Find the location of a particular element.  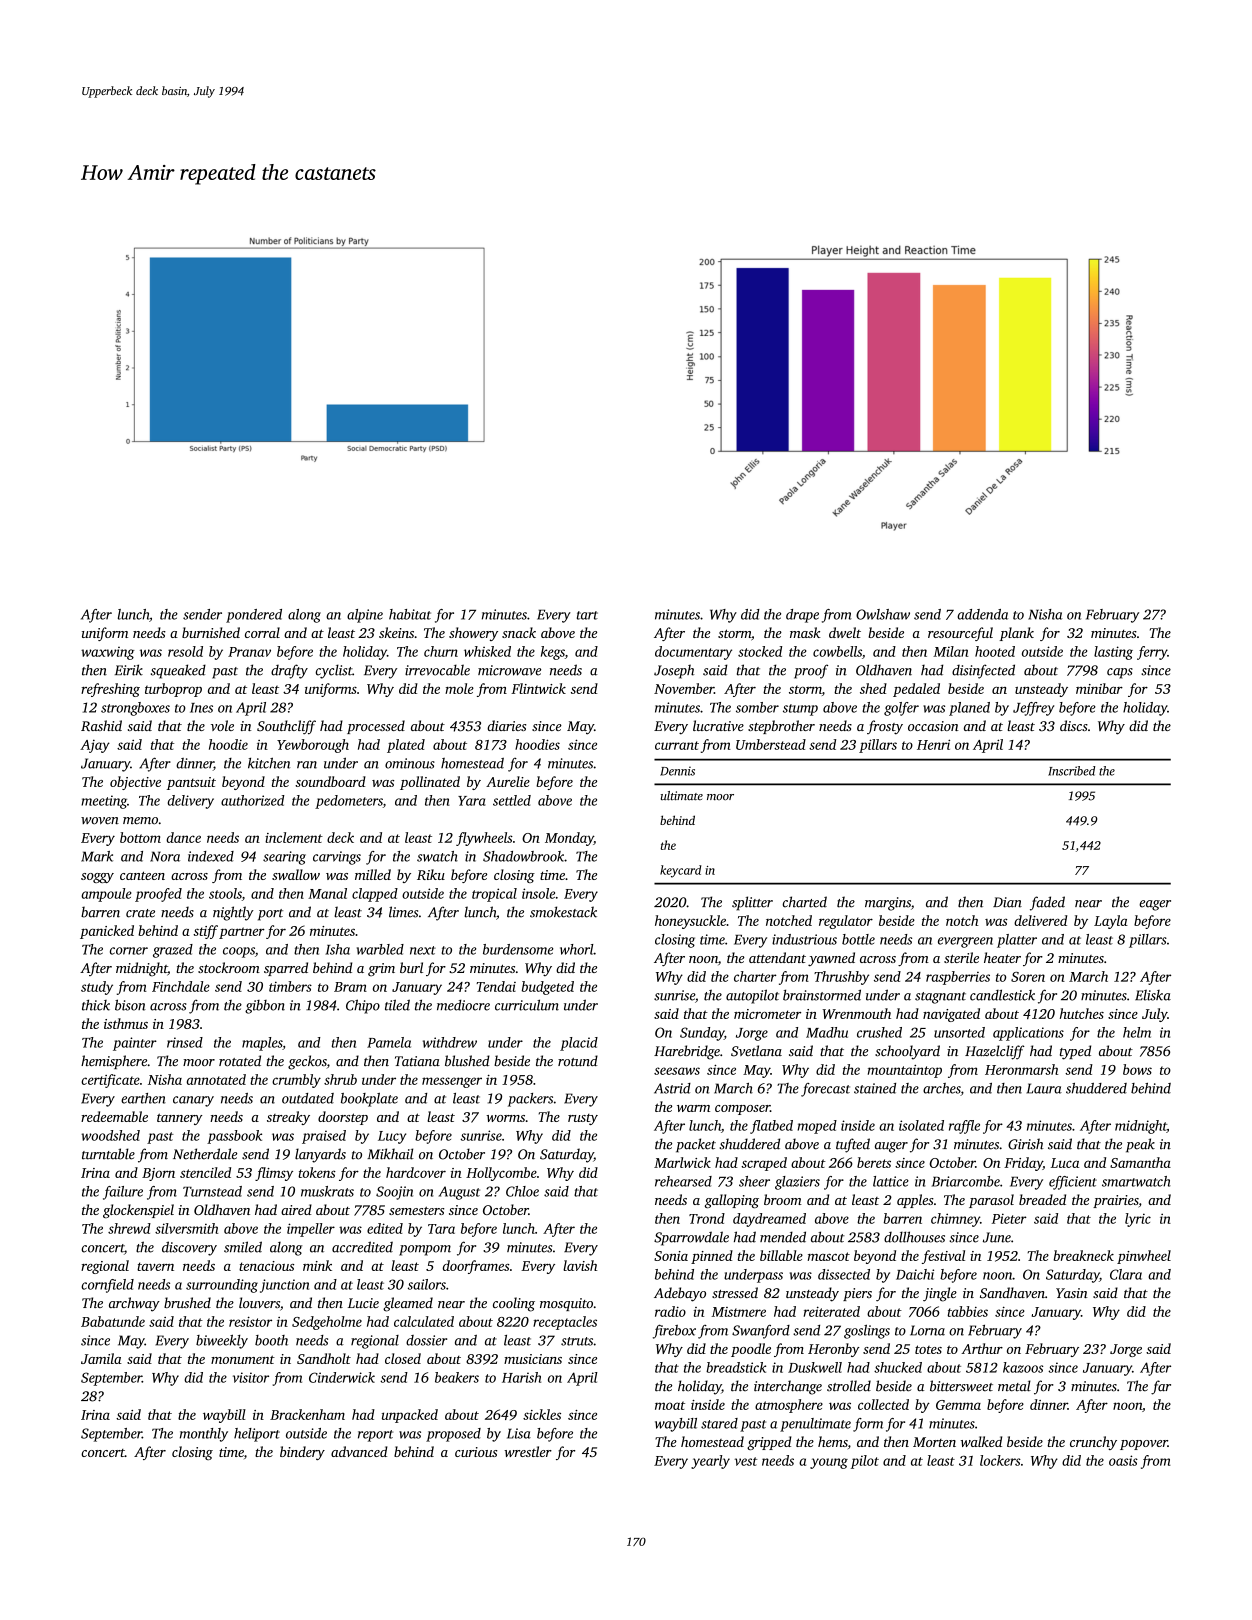

shucked is located at coordinates (898, 1367).
